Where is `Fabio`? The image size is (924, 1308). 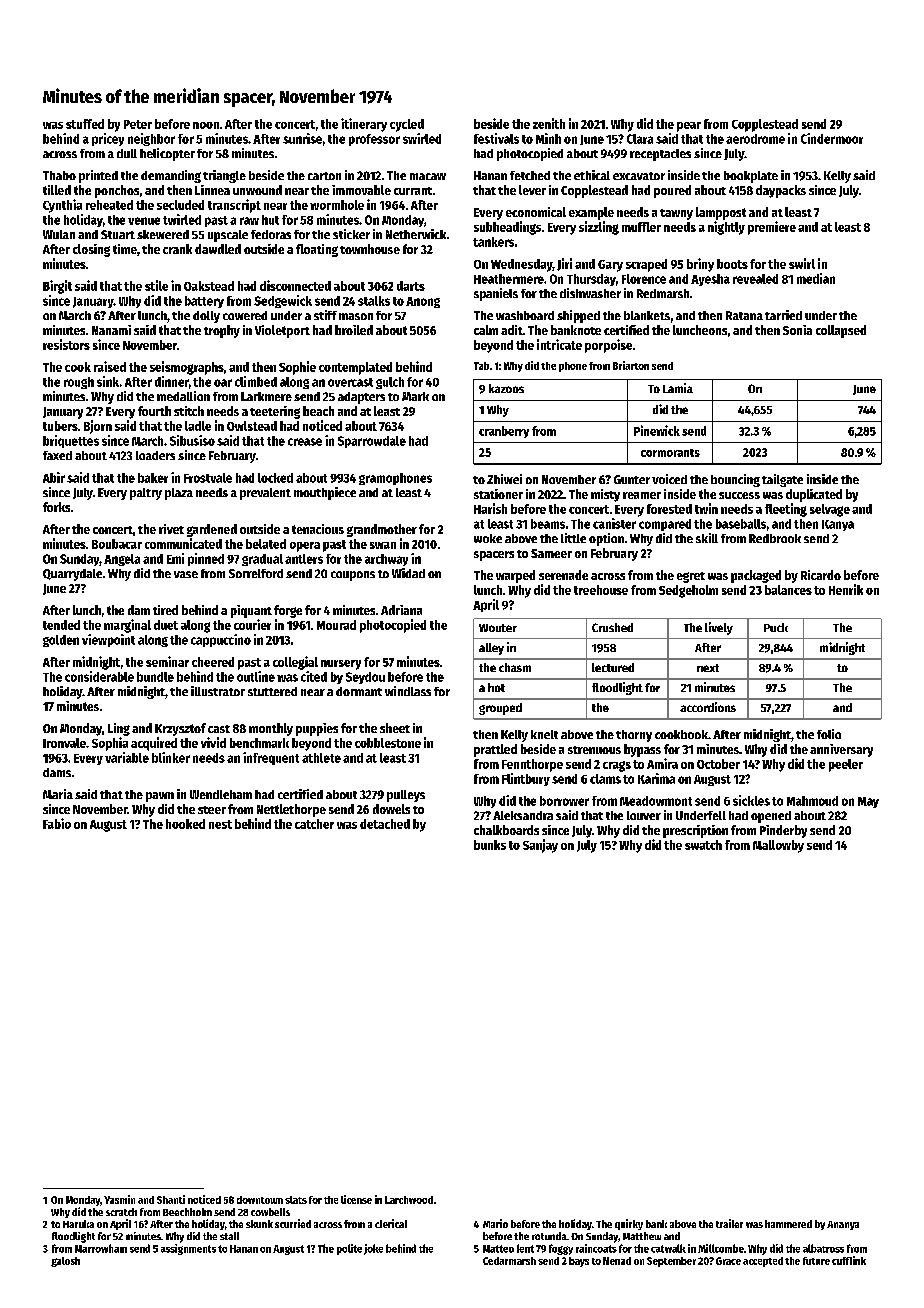
Fabio is located at coordinates (57, 823).
